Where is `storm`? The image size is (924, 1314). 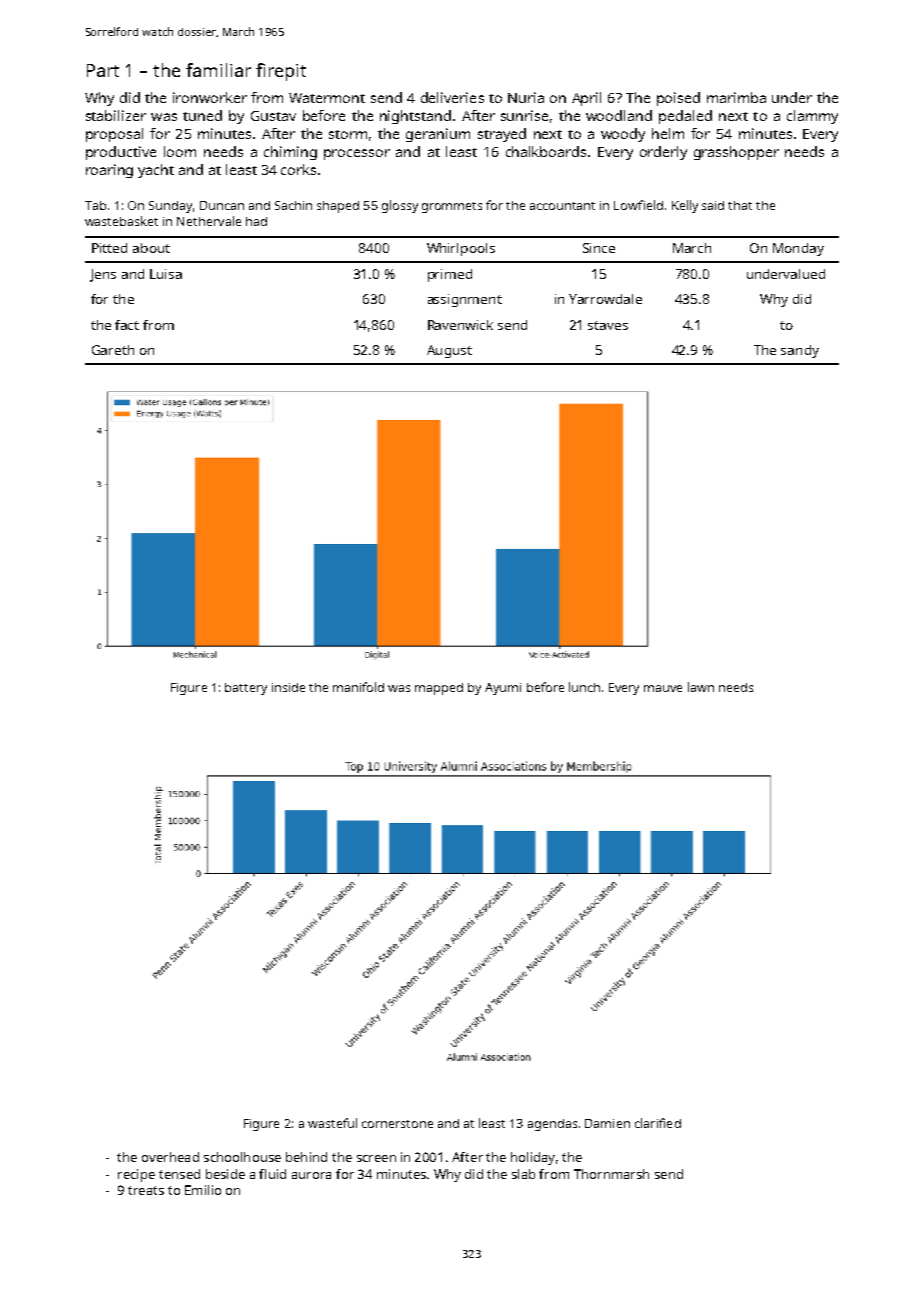
storm is located at coordinates (348, 134).
